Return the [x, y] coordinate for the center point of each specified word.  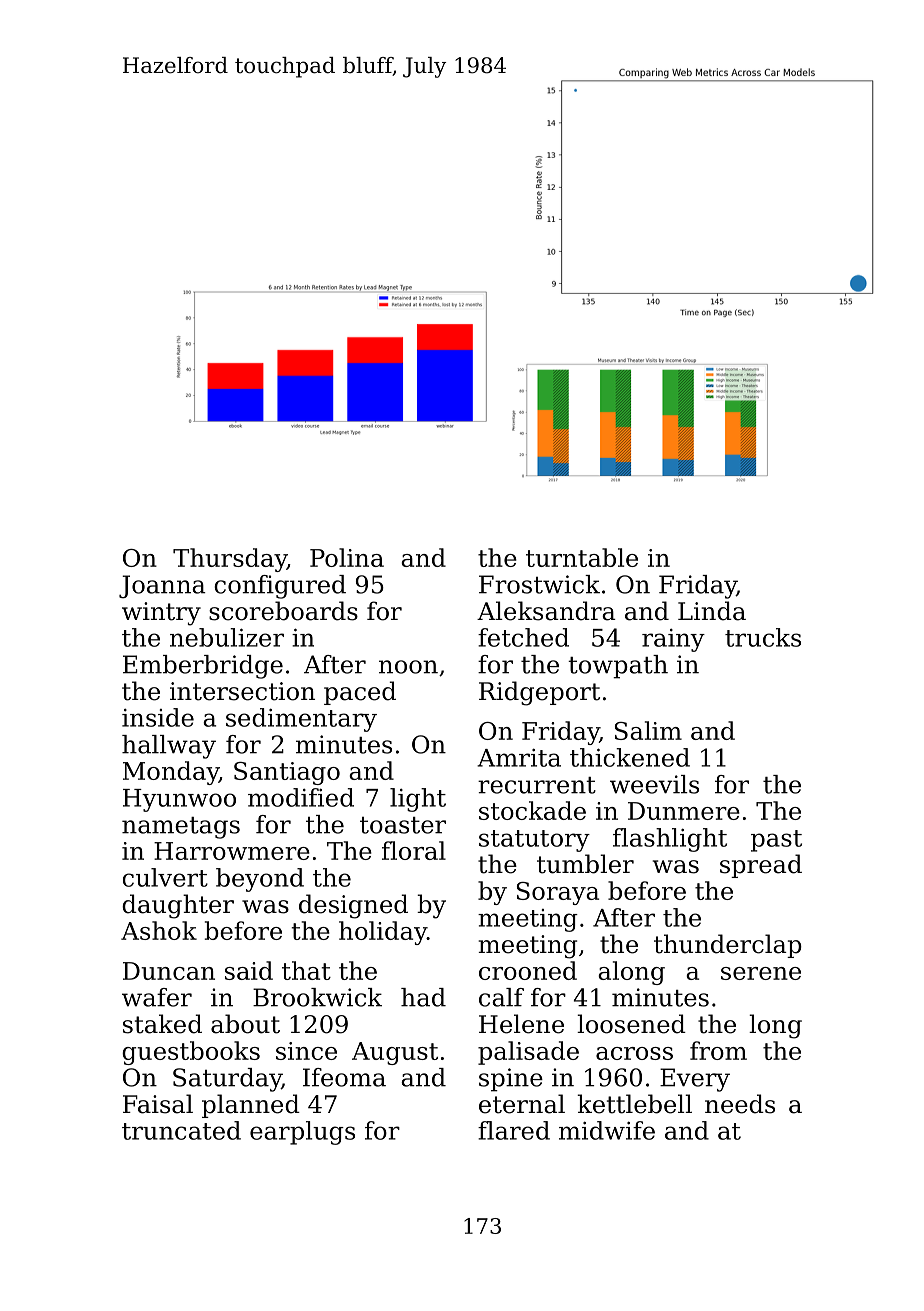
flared [514, 1130]
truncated [181, 1130]
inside [158, 717]
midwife [607, 1130]
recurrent [537, 785]
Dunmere [684, 811]
